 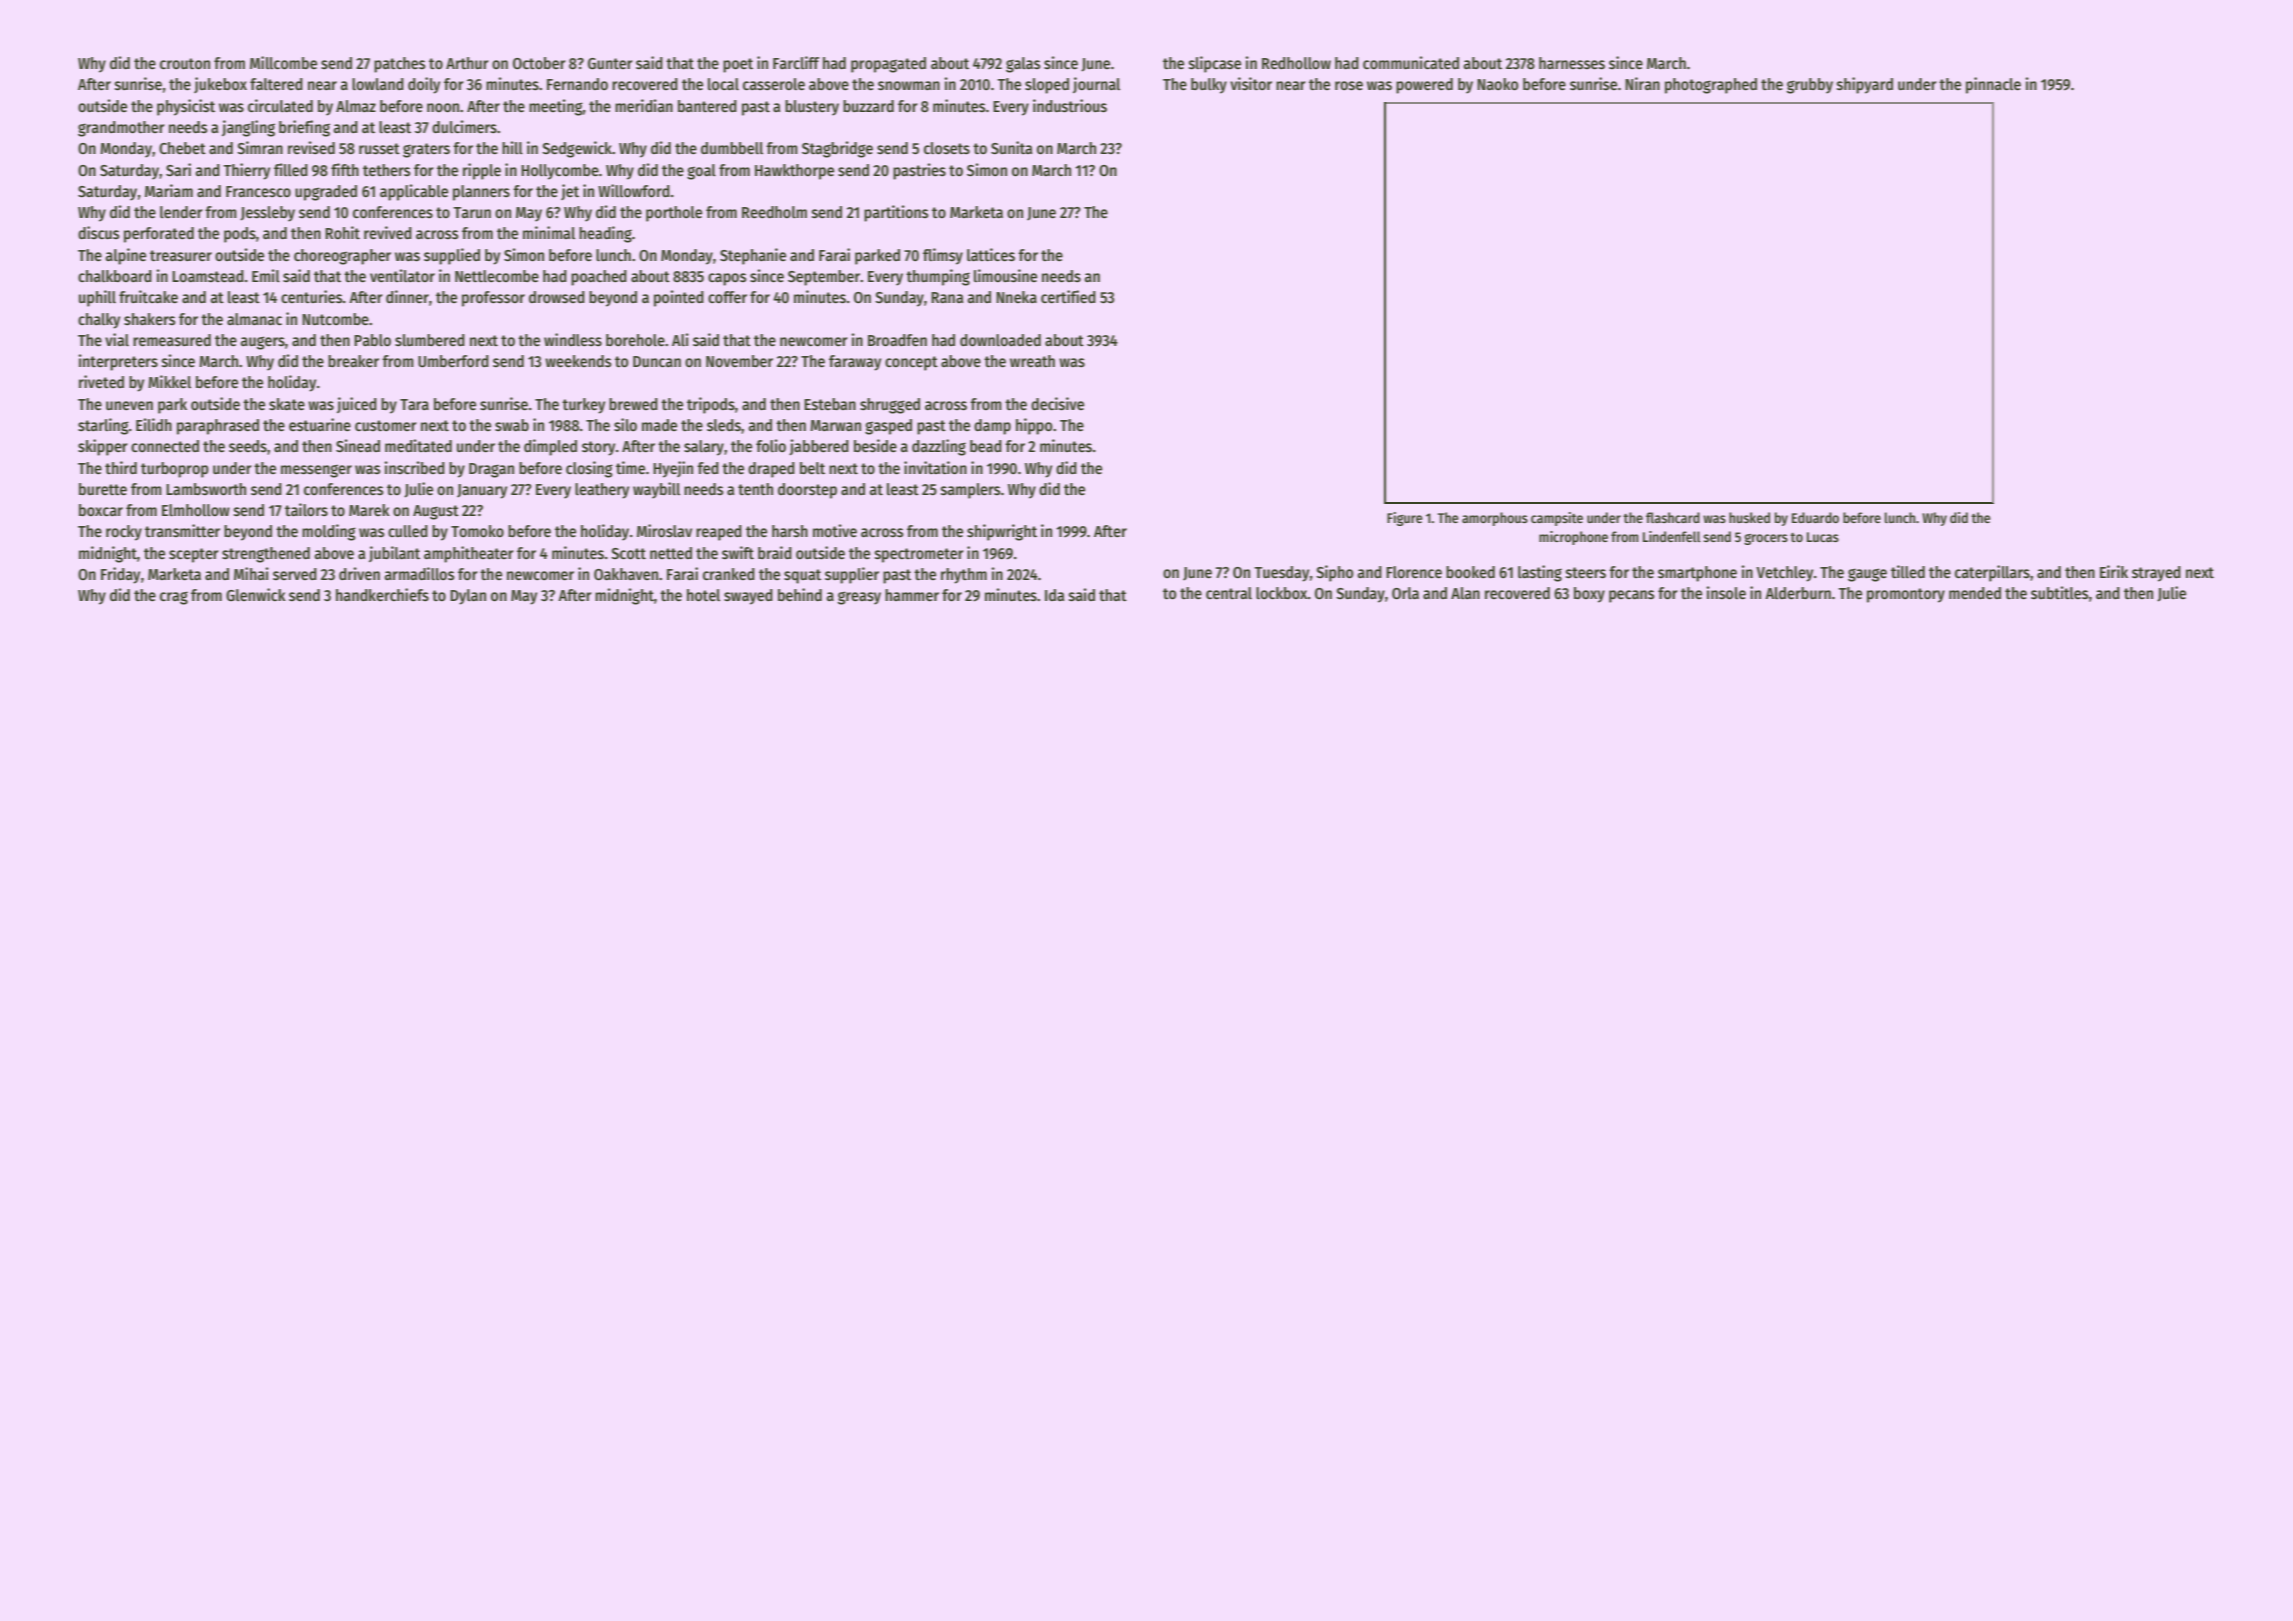 What do you see at coordinates (1865, 85) in the screenshot?
I see `shipyard` at bounding box center [1865, 85].
